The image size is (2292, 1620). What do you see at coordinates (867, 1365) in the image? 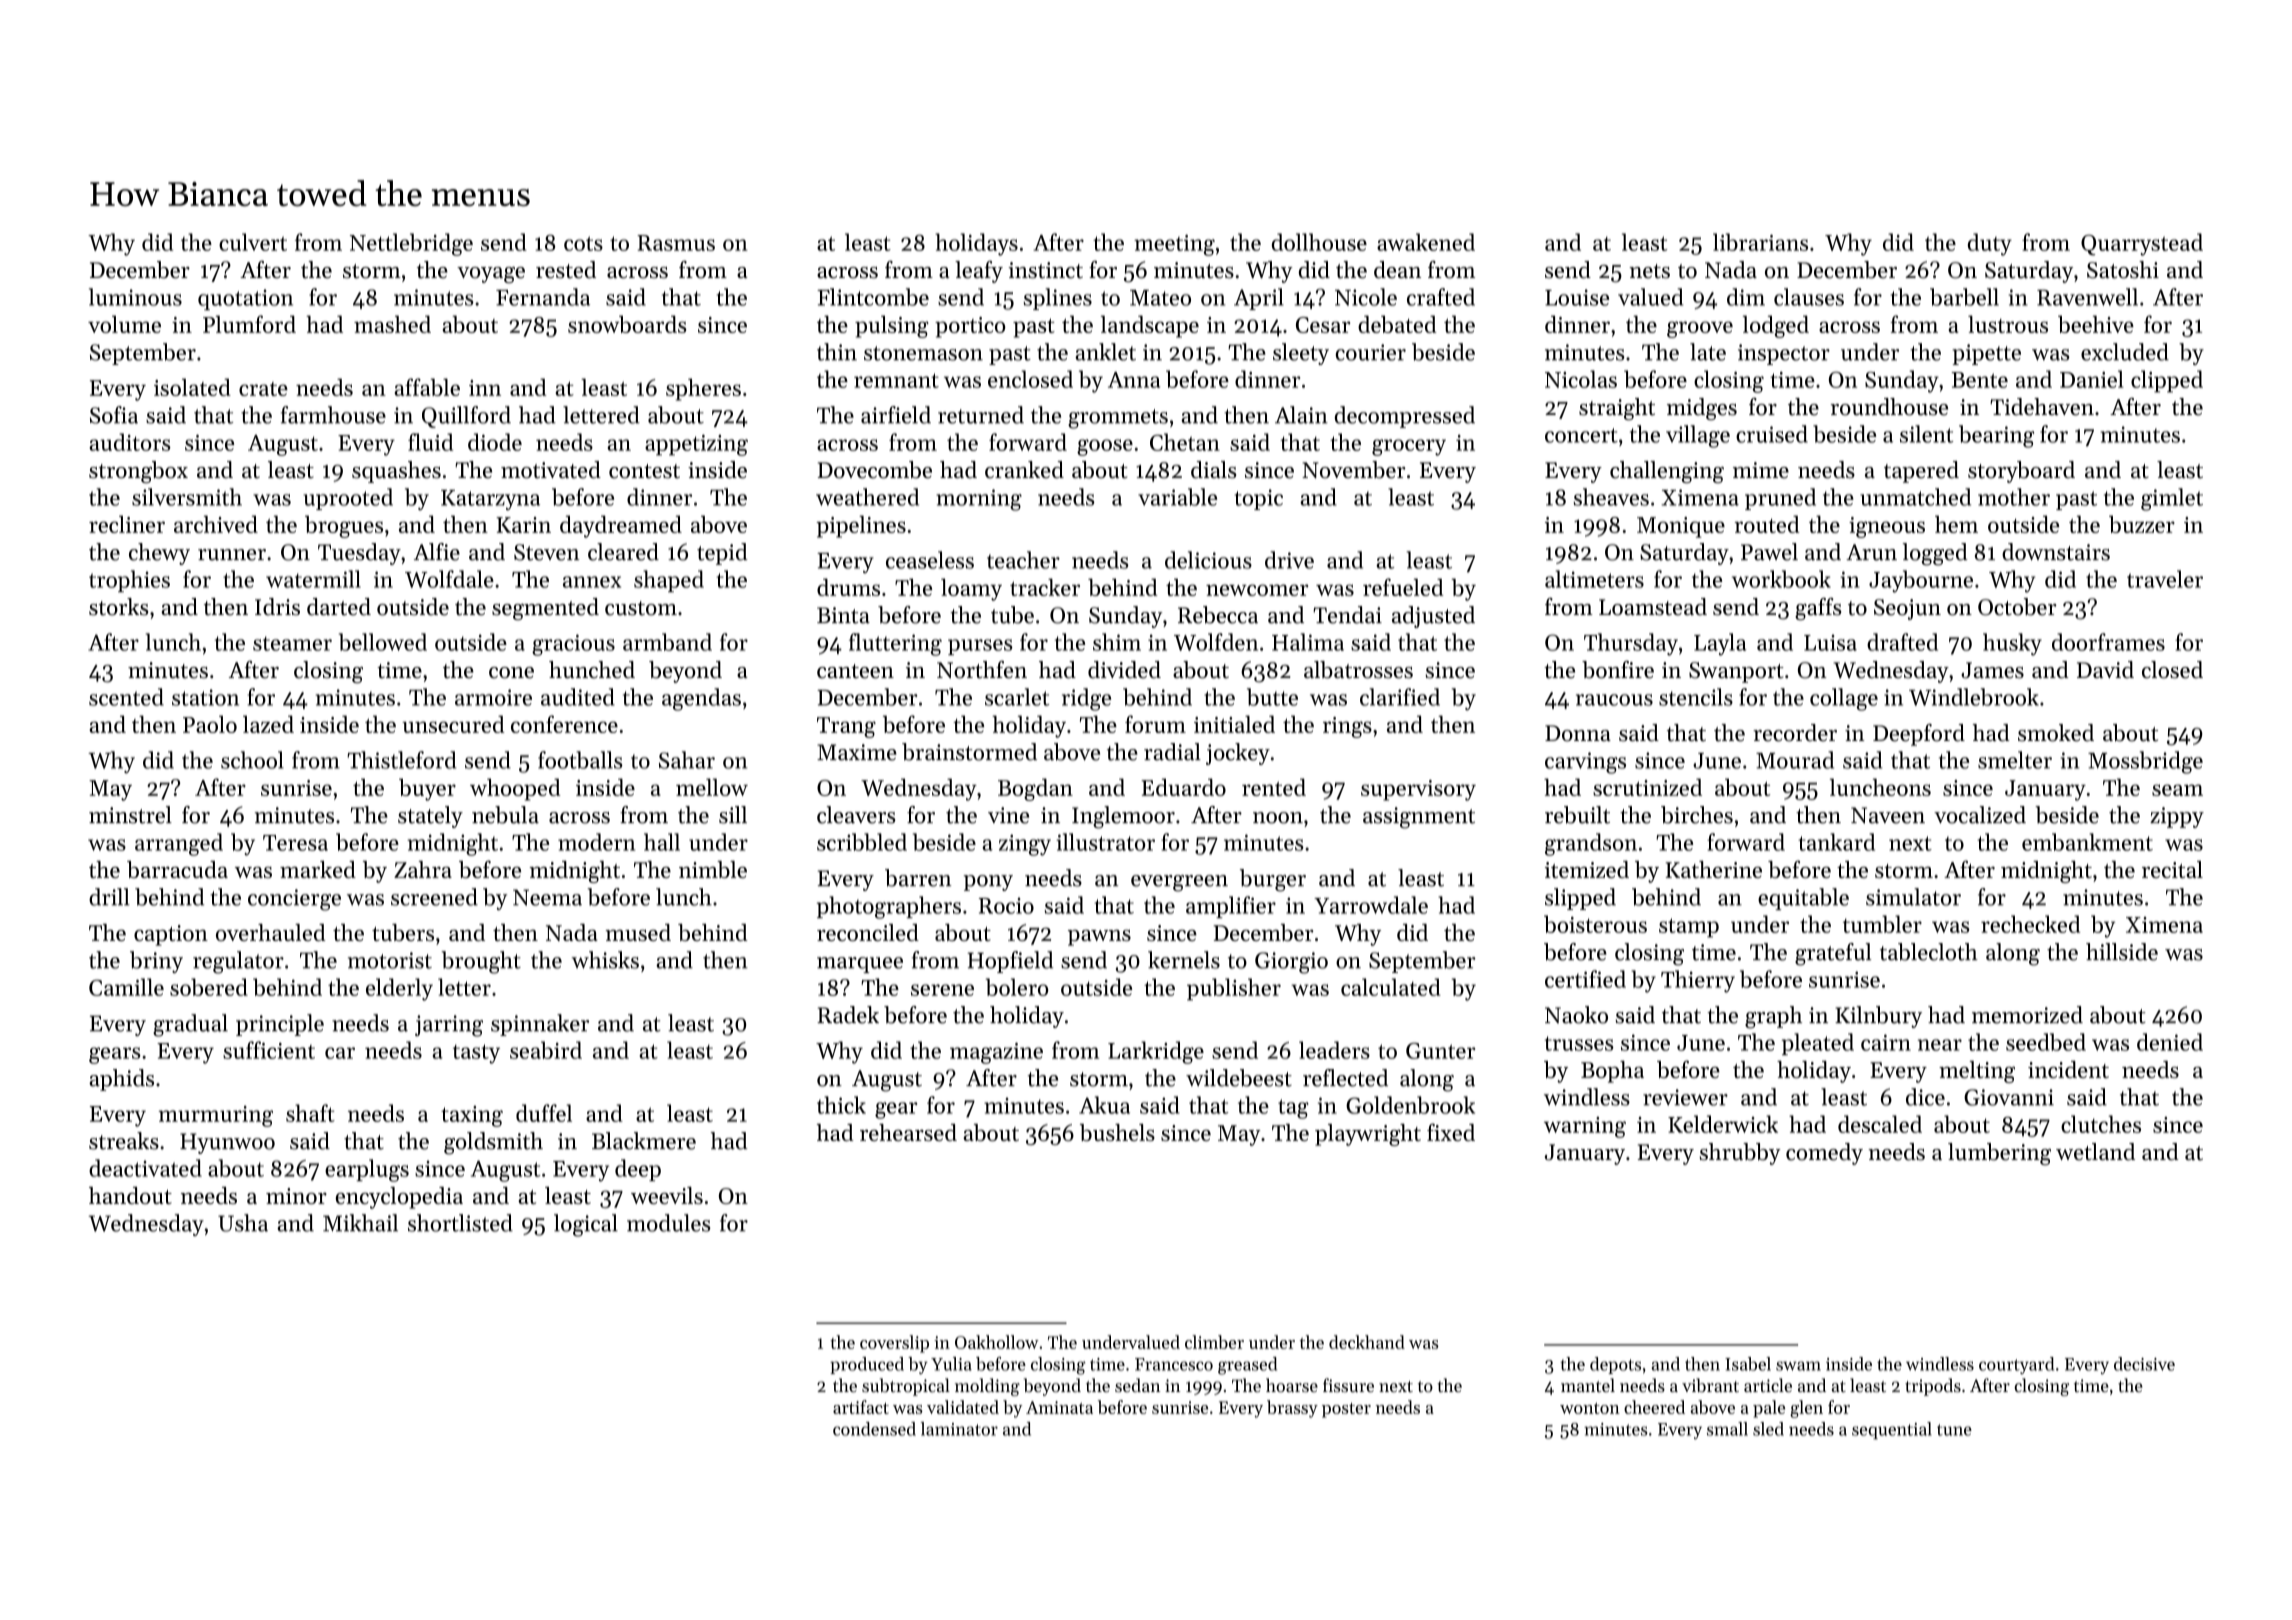
I see `produced` at bounding box center [867, 1365].
